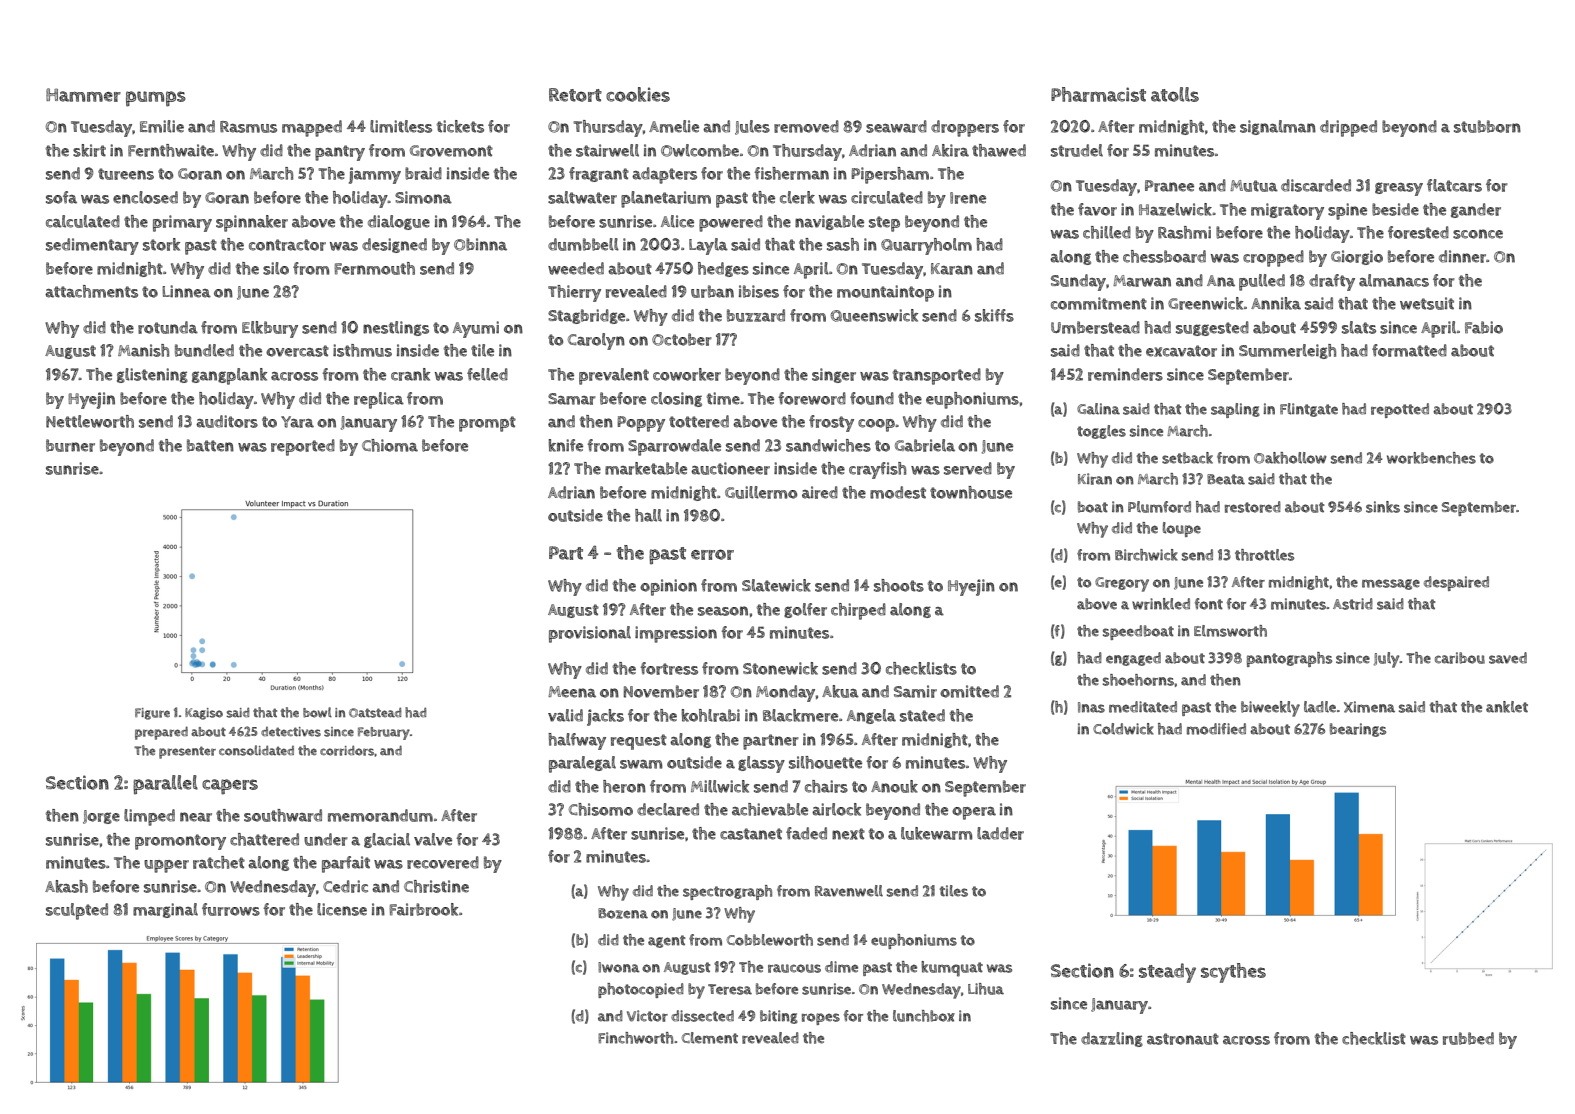 The image size is (1575, 1114). I want to click on Owlcombe, so click(700, 150).
